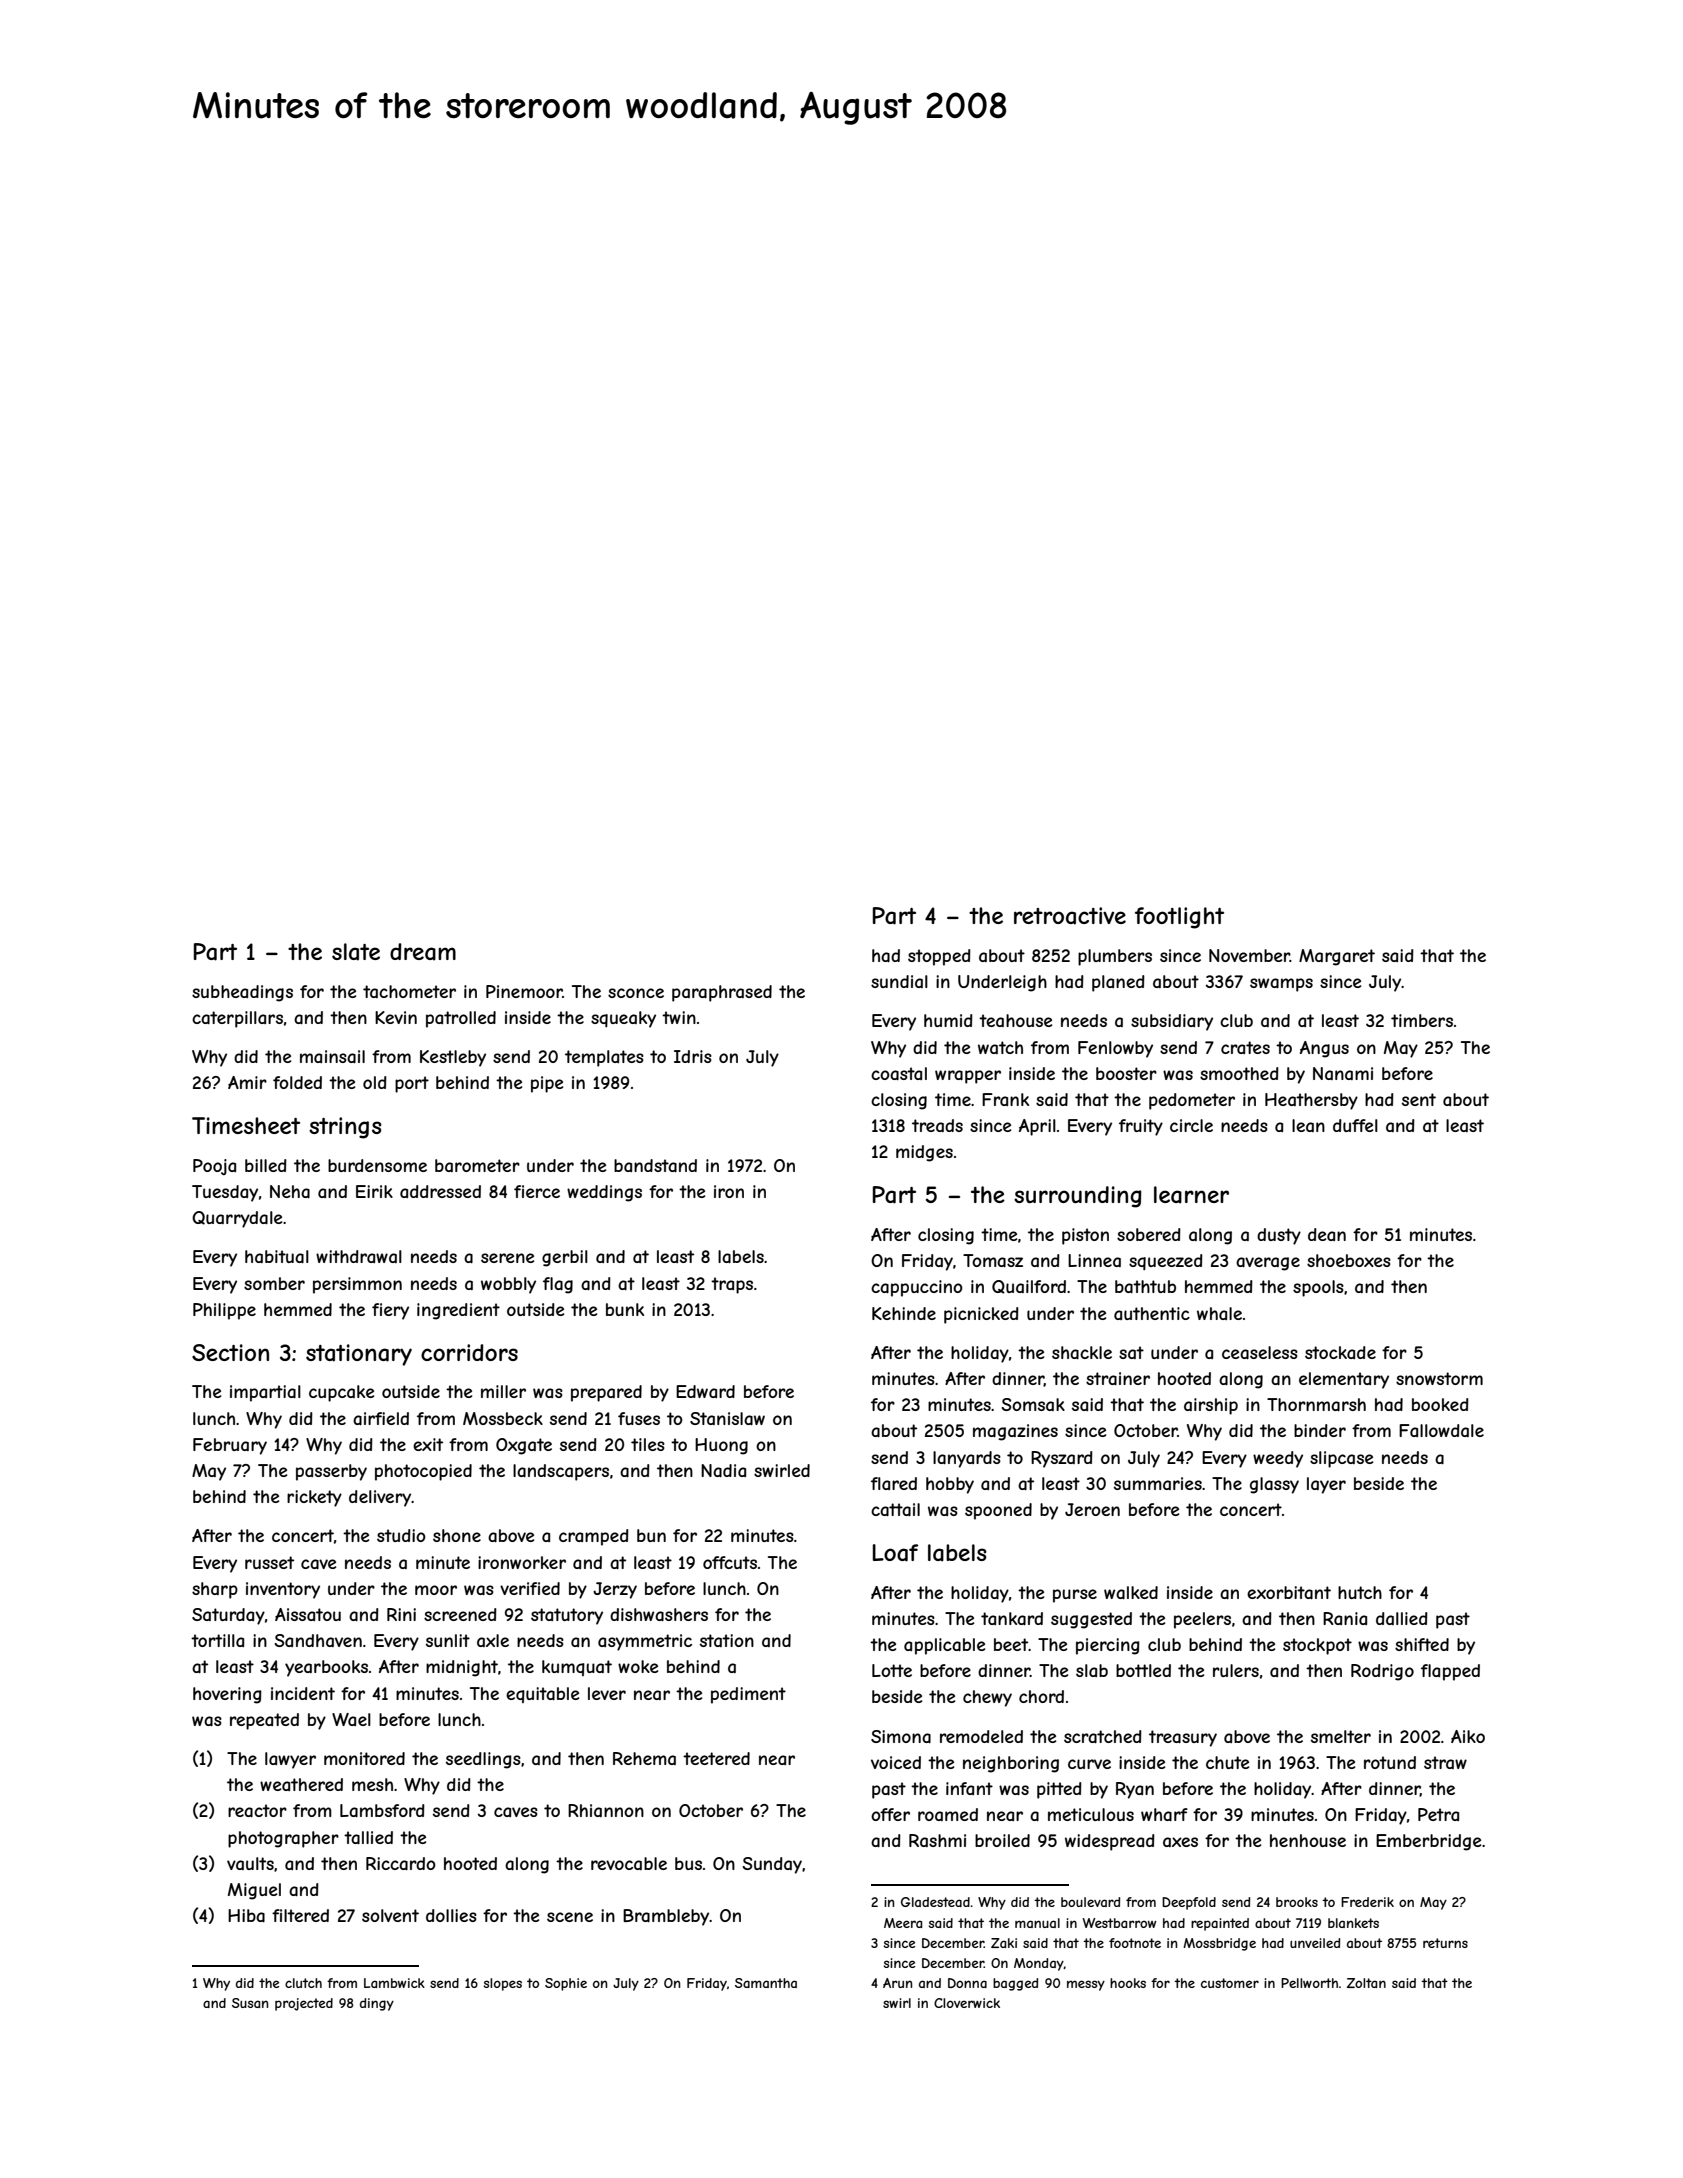 This screenshot has height=2178, width=1683. What do you see at coordinates (1468, 1736) in the screenshot?
I see `Aiko` at bounding box center [1468, 1736].
